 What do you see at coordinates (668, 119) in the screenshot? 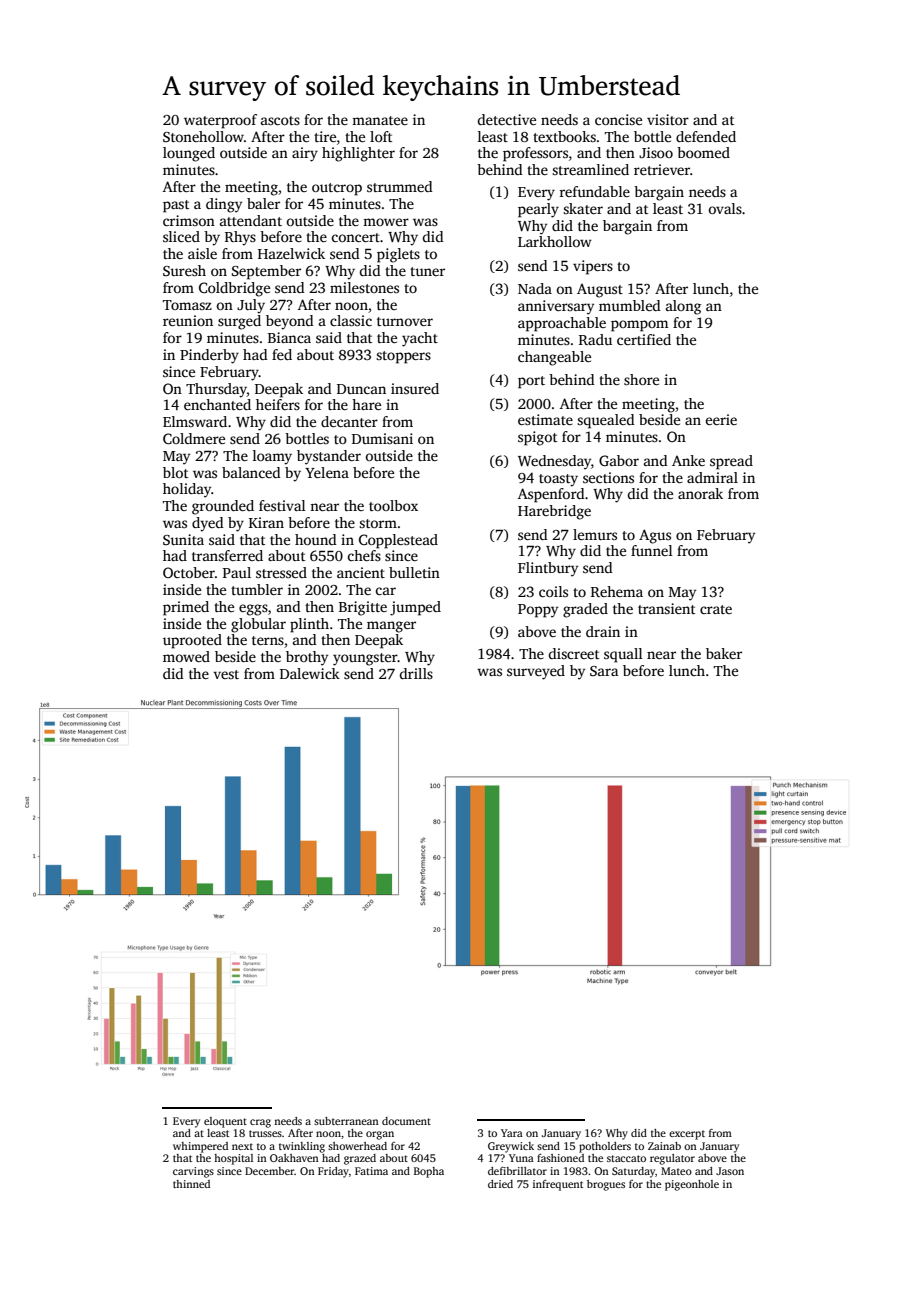
I see `visitor` at bounding box center [668, 119].
